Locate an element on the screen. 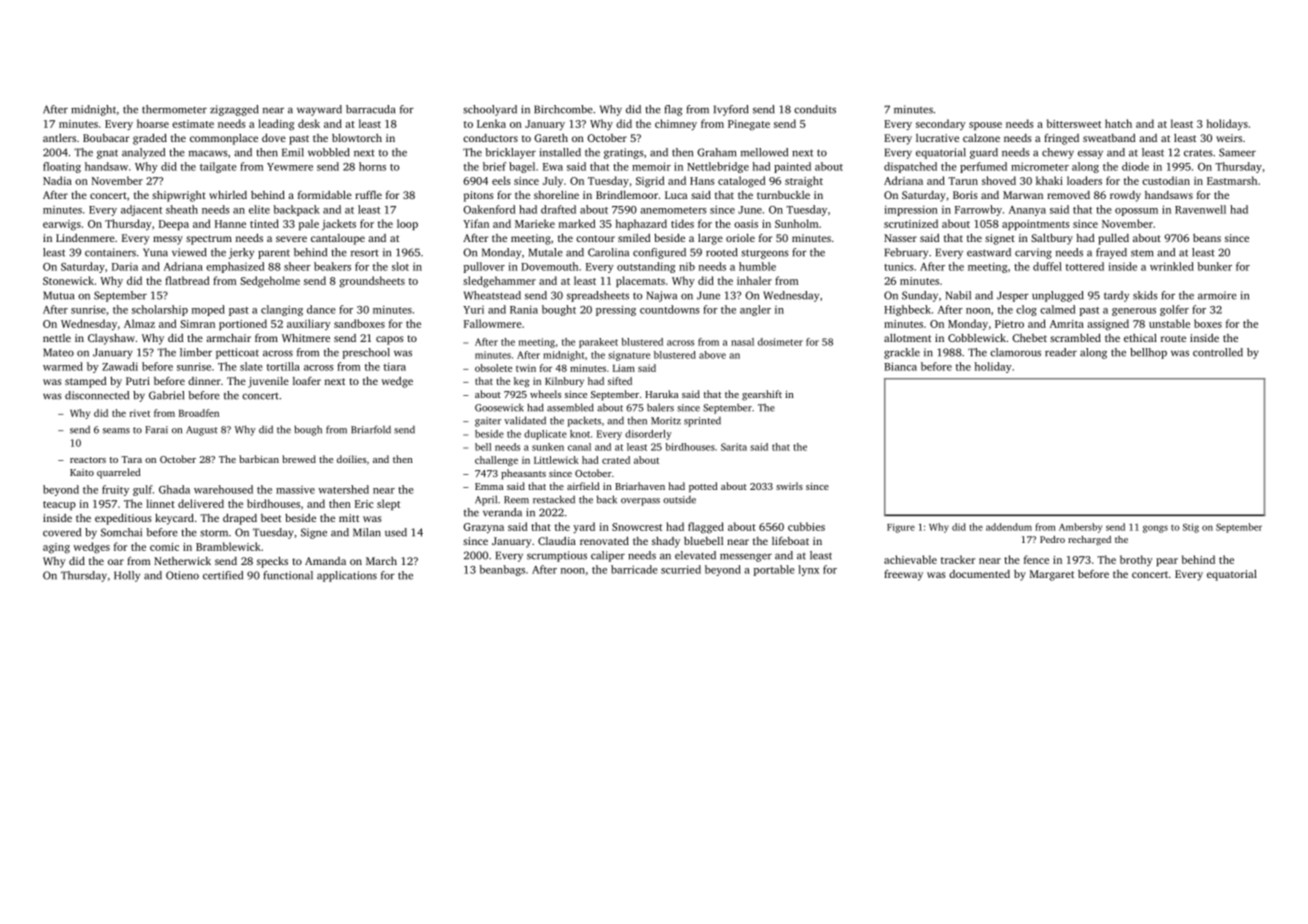 Image resolution: width=1308 pixels, height=924 pixels. Birchcombe is located at coordinates (563, 109).
